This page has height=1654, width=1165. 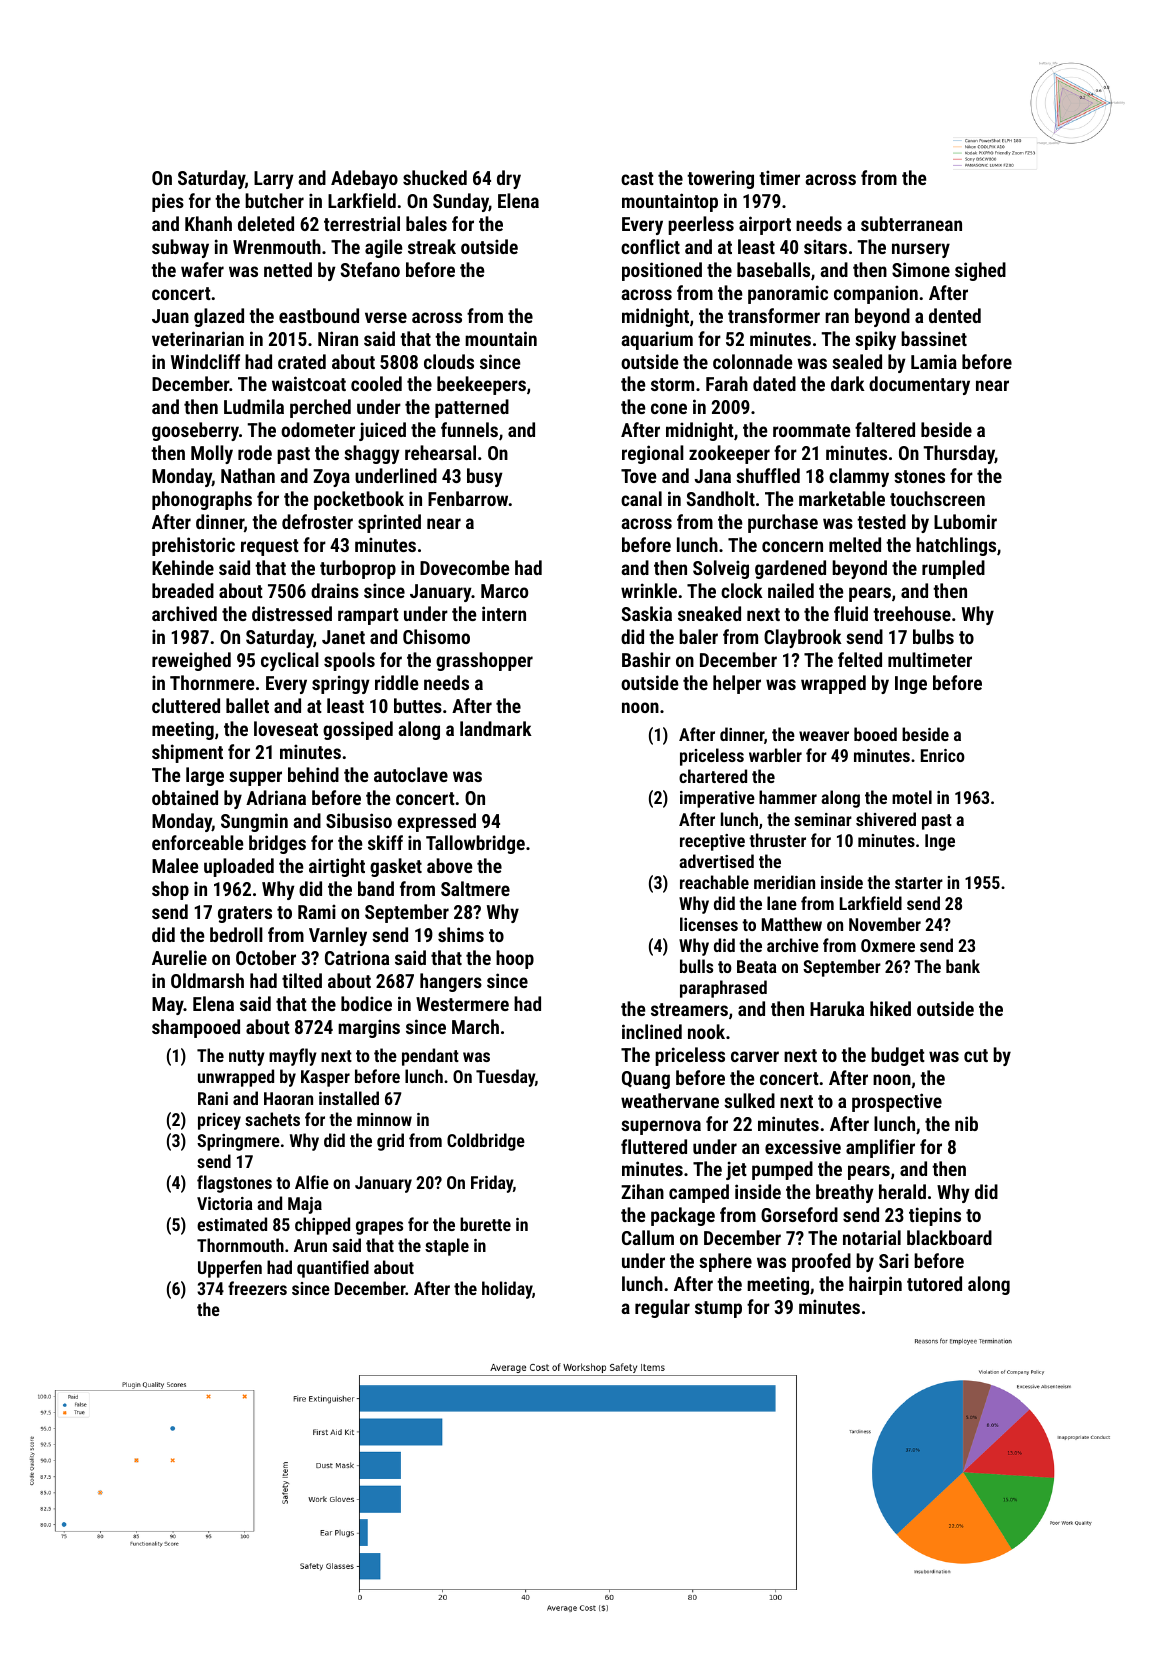 What do you see at coordinates (641, 498) in the page?
I see `canal` at bounding box center [641, 498].
